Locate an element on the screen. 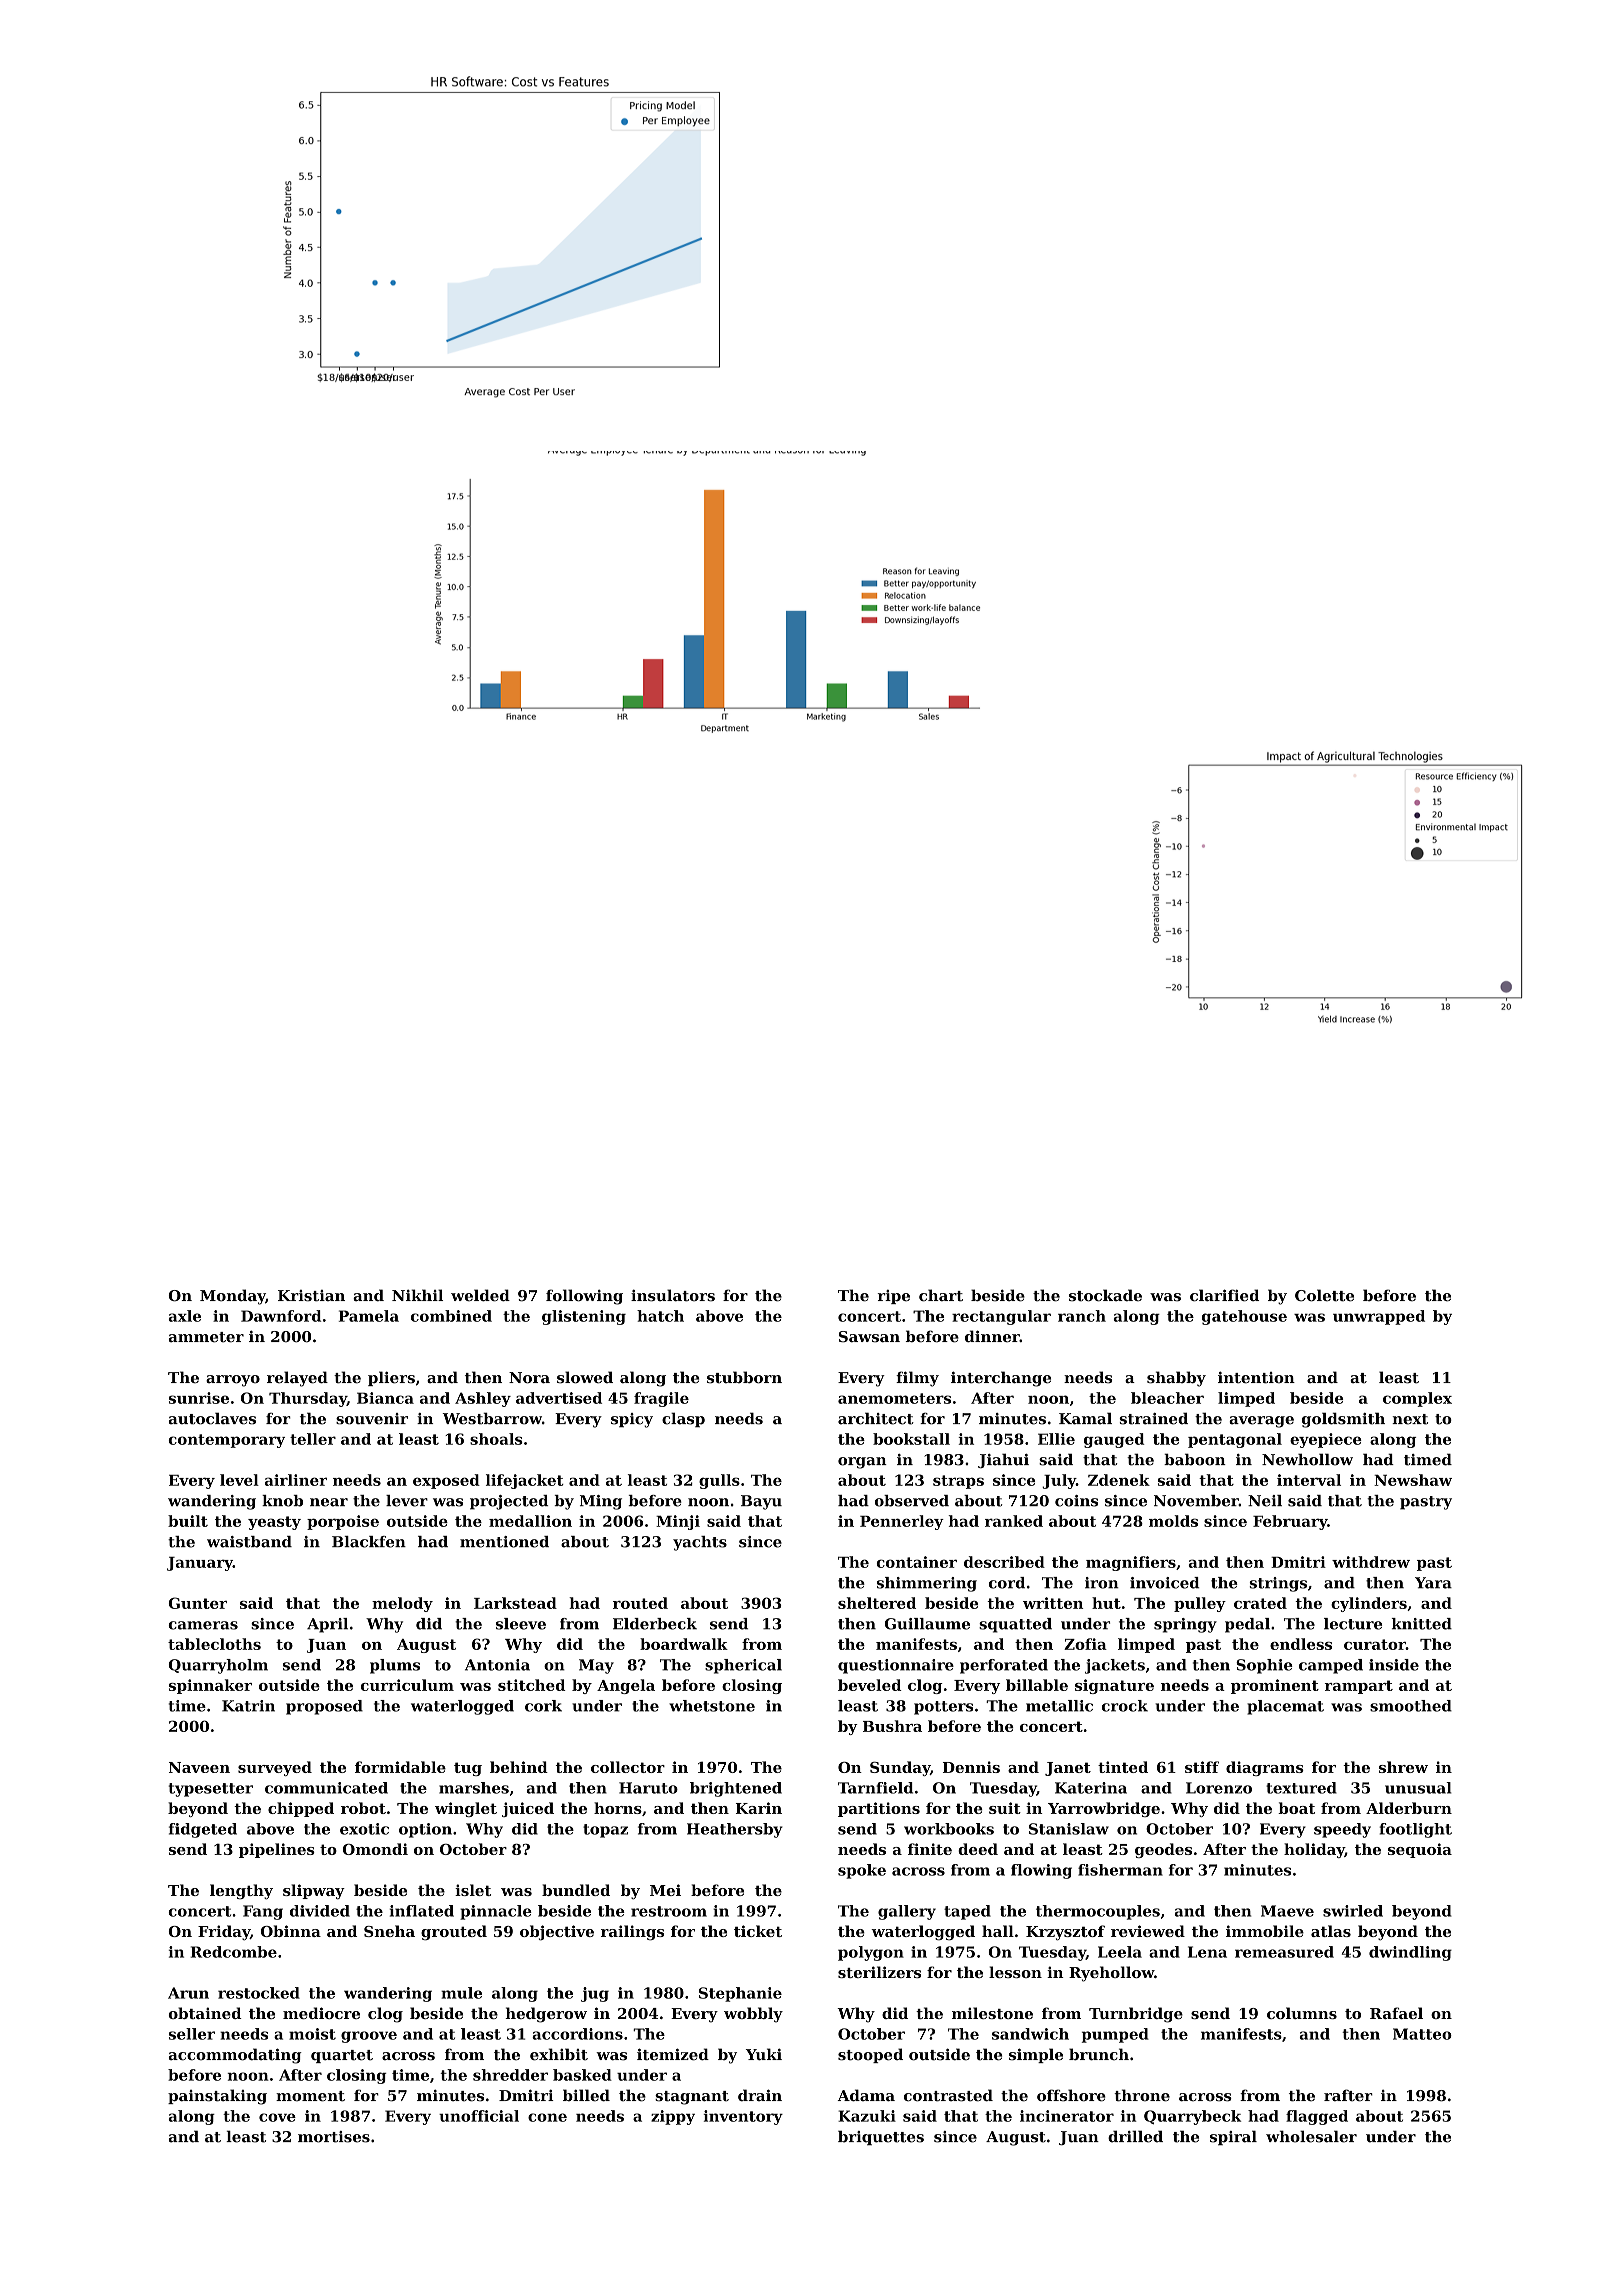  Tarnfield is located at coordinates (875, 1788).
